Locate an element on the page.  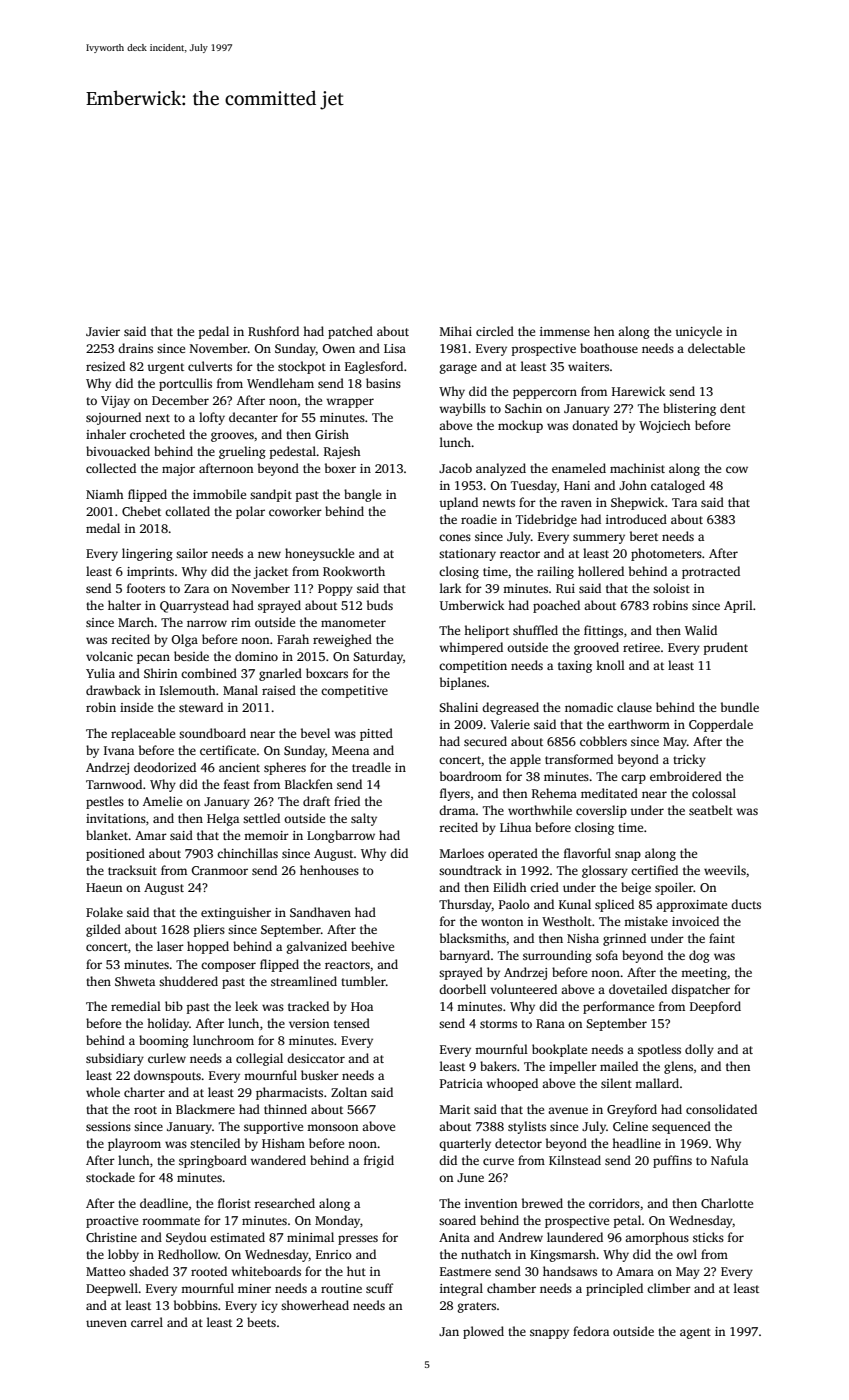
unicycle is located at coordinates (698, 332).
